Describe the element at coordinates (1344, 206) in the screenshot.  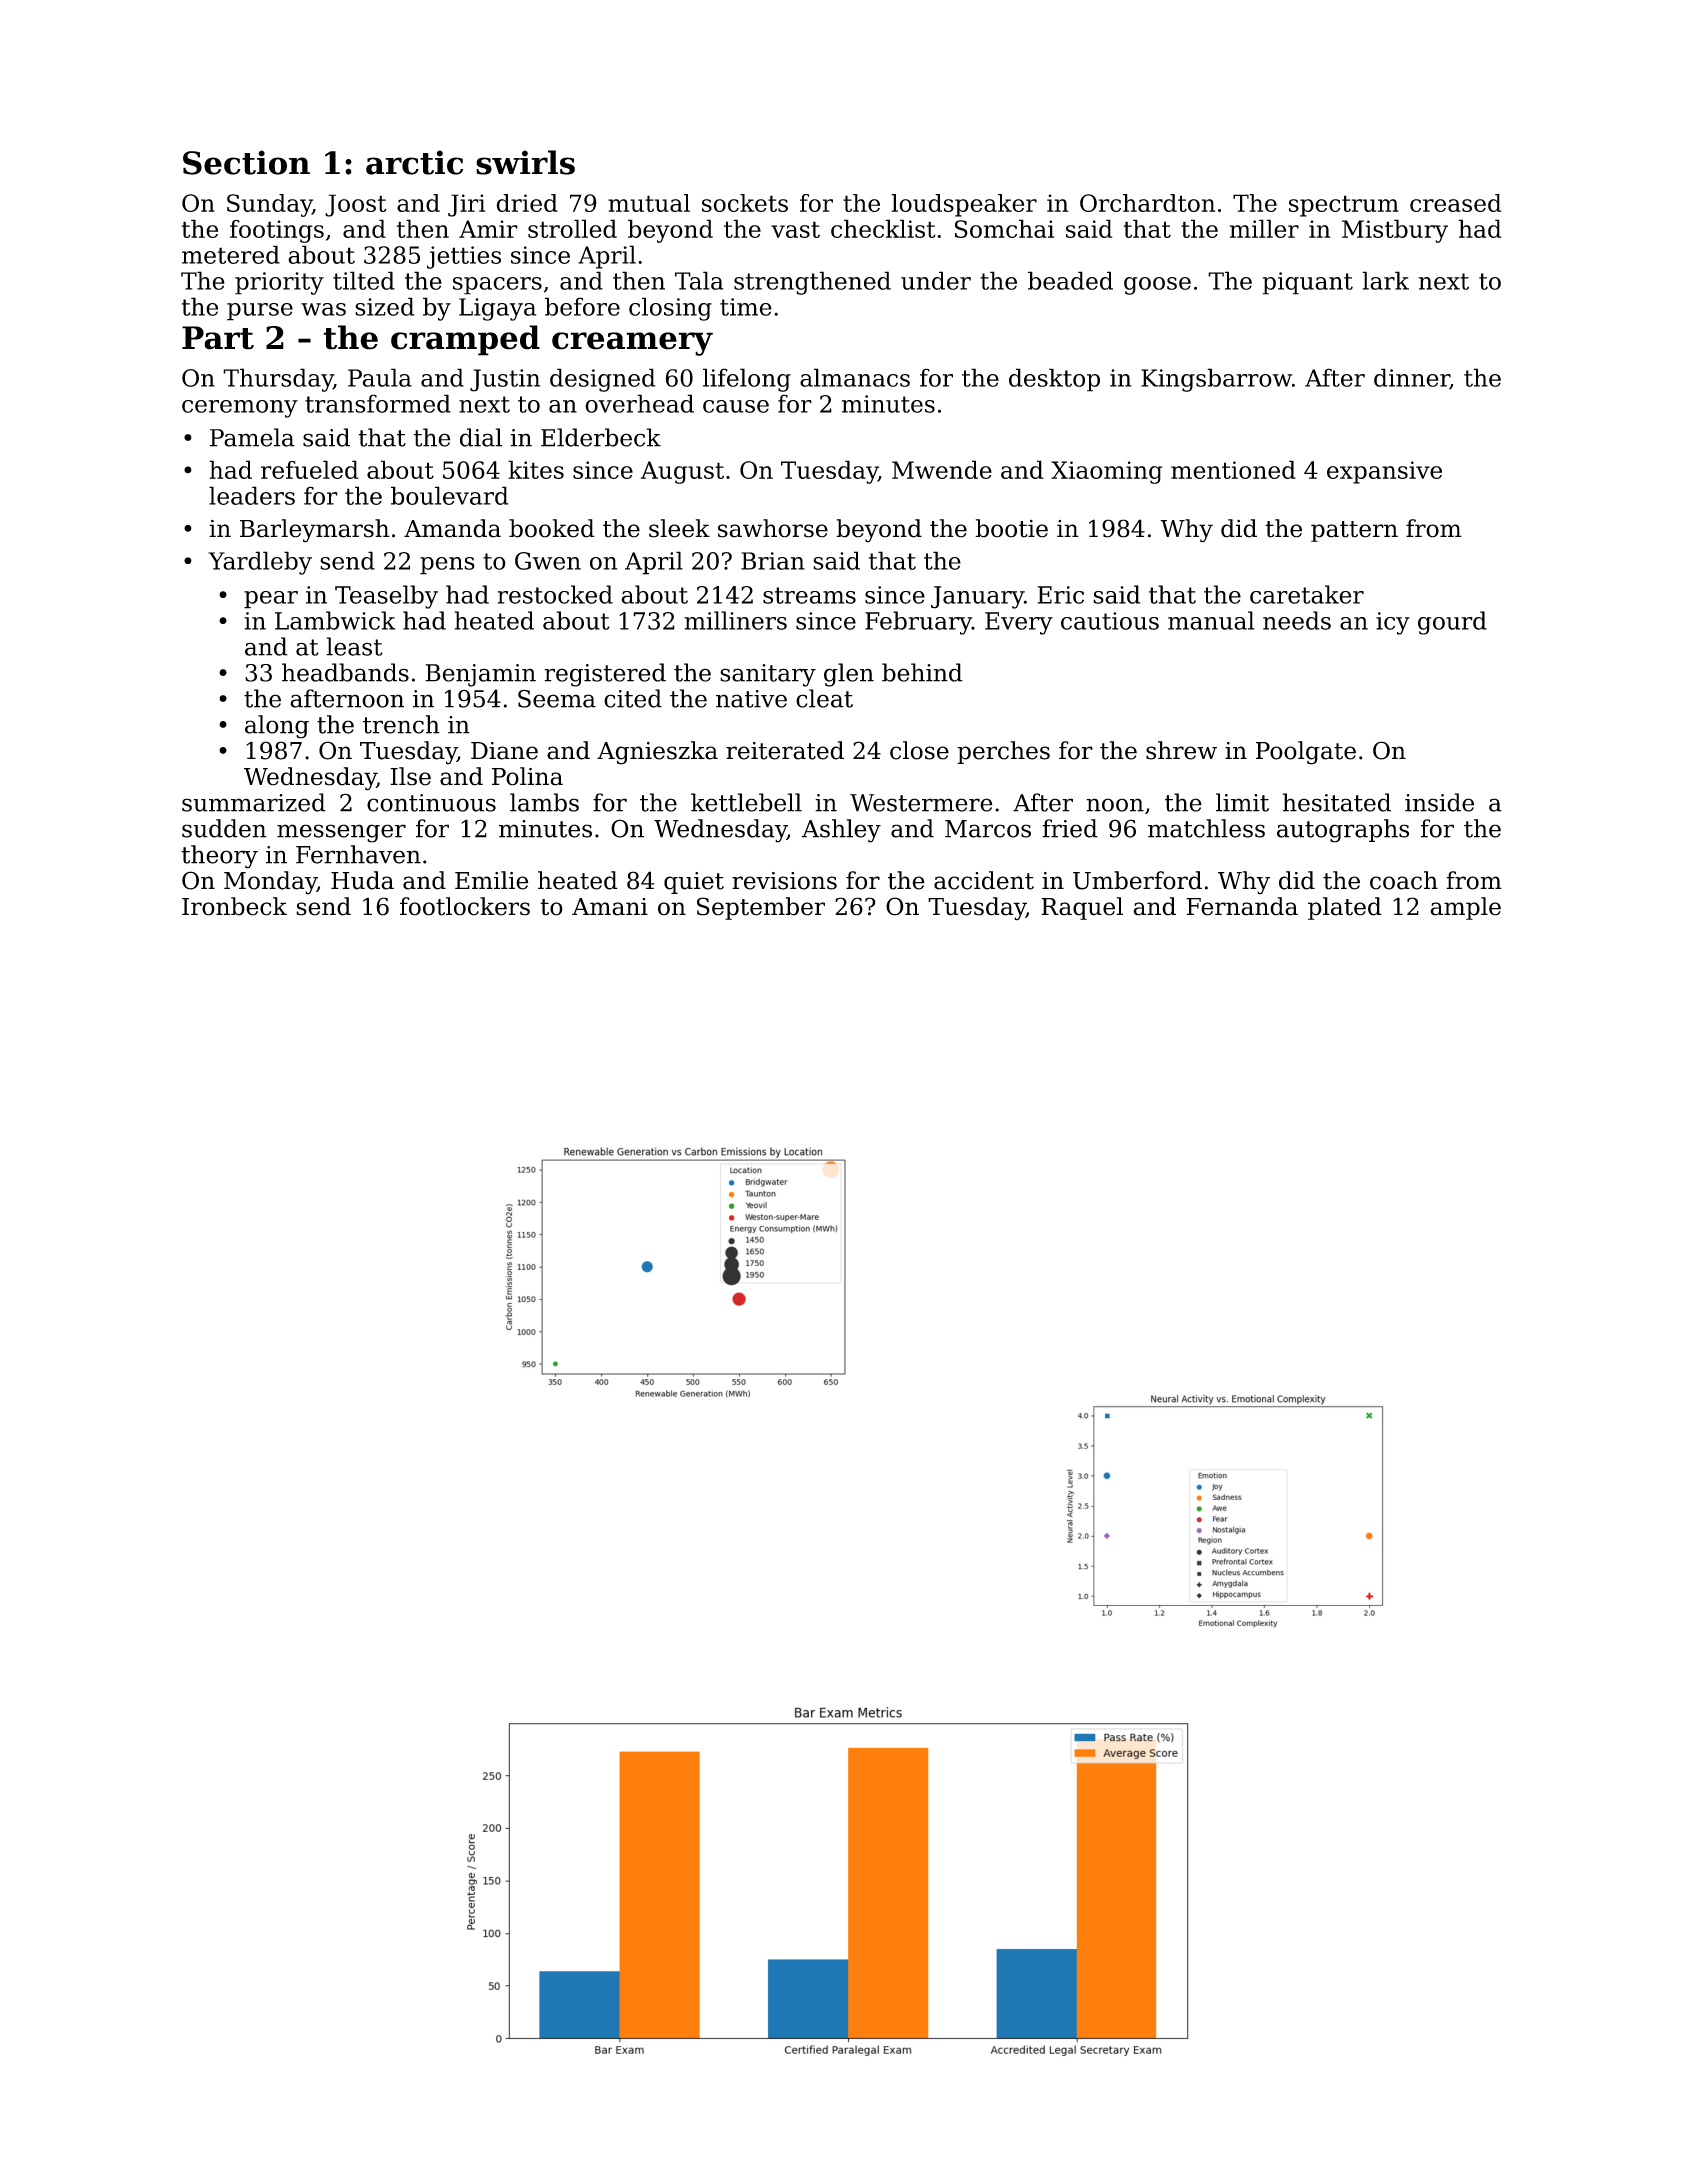
I see `spectrum` at that location.
